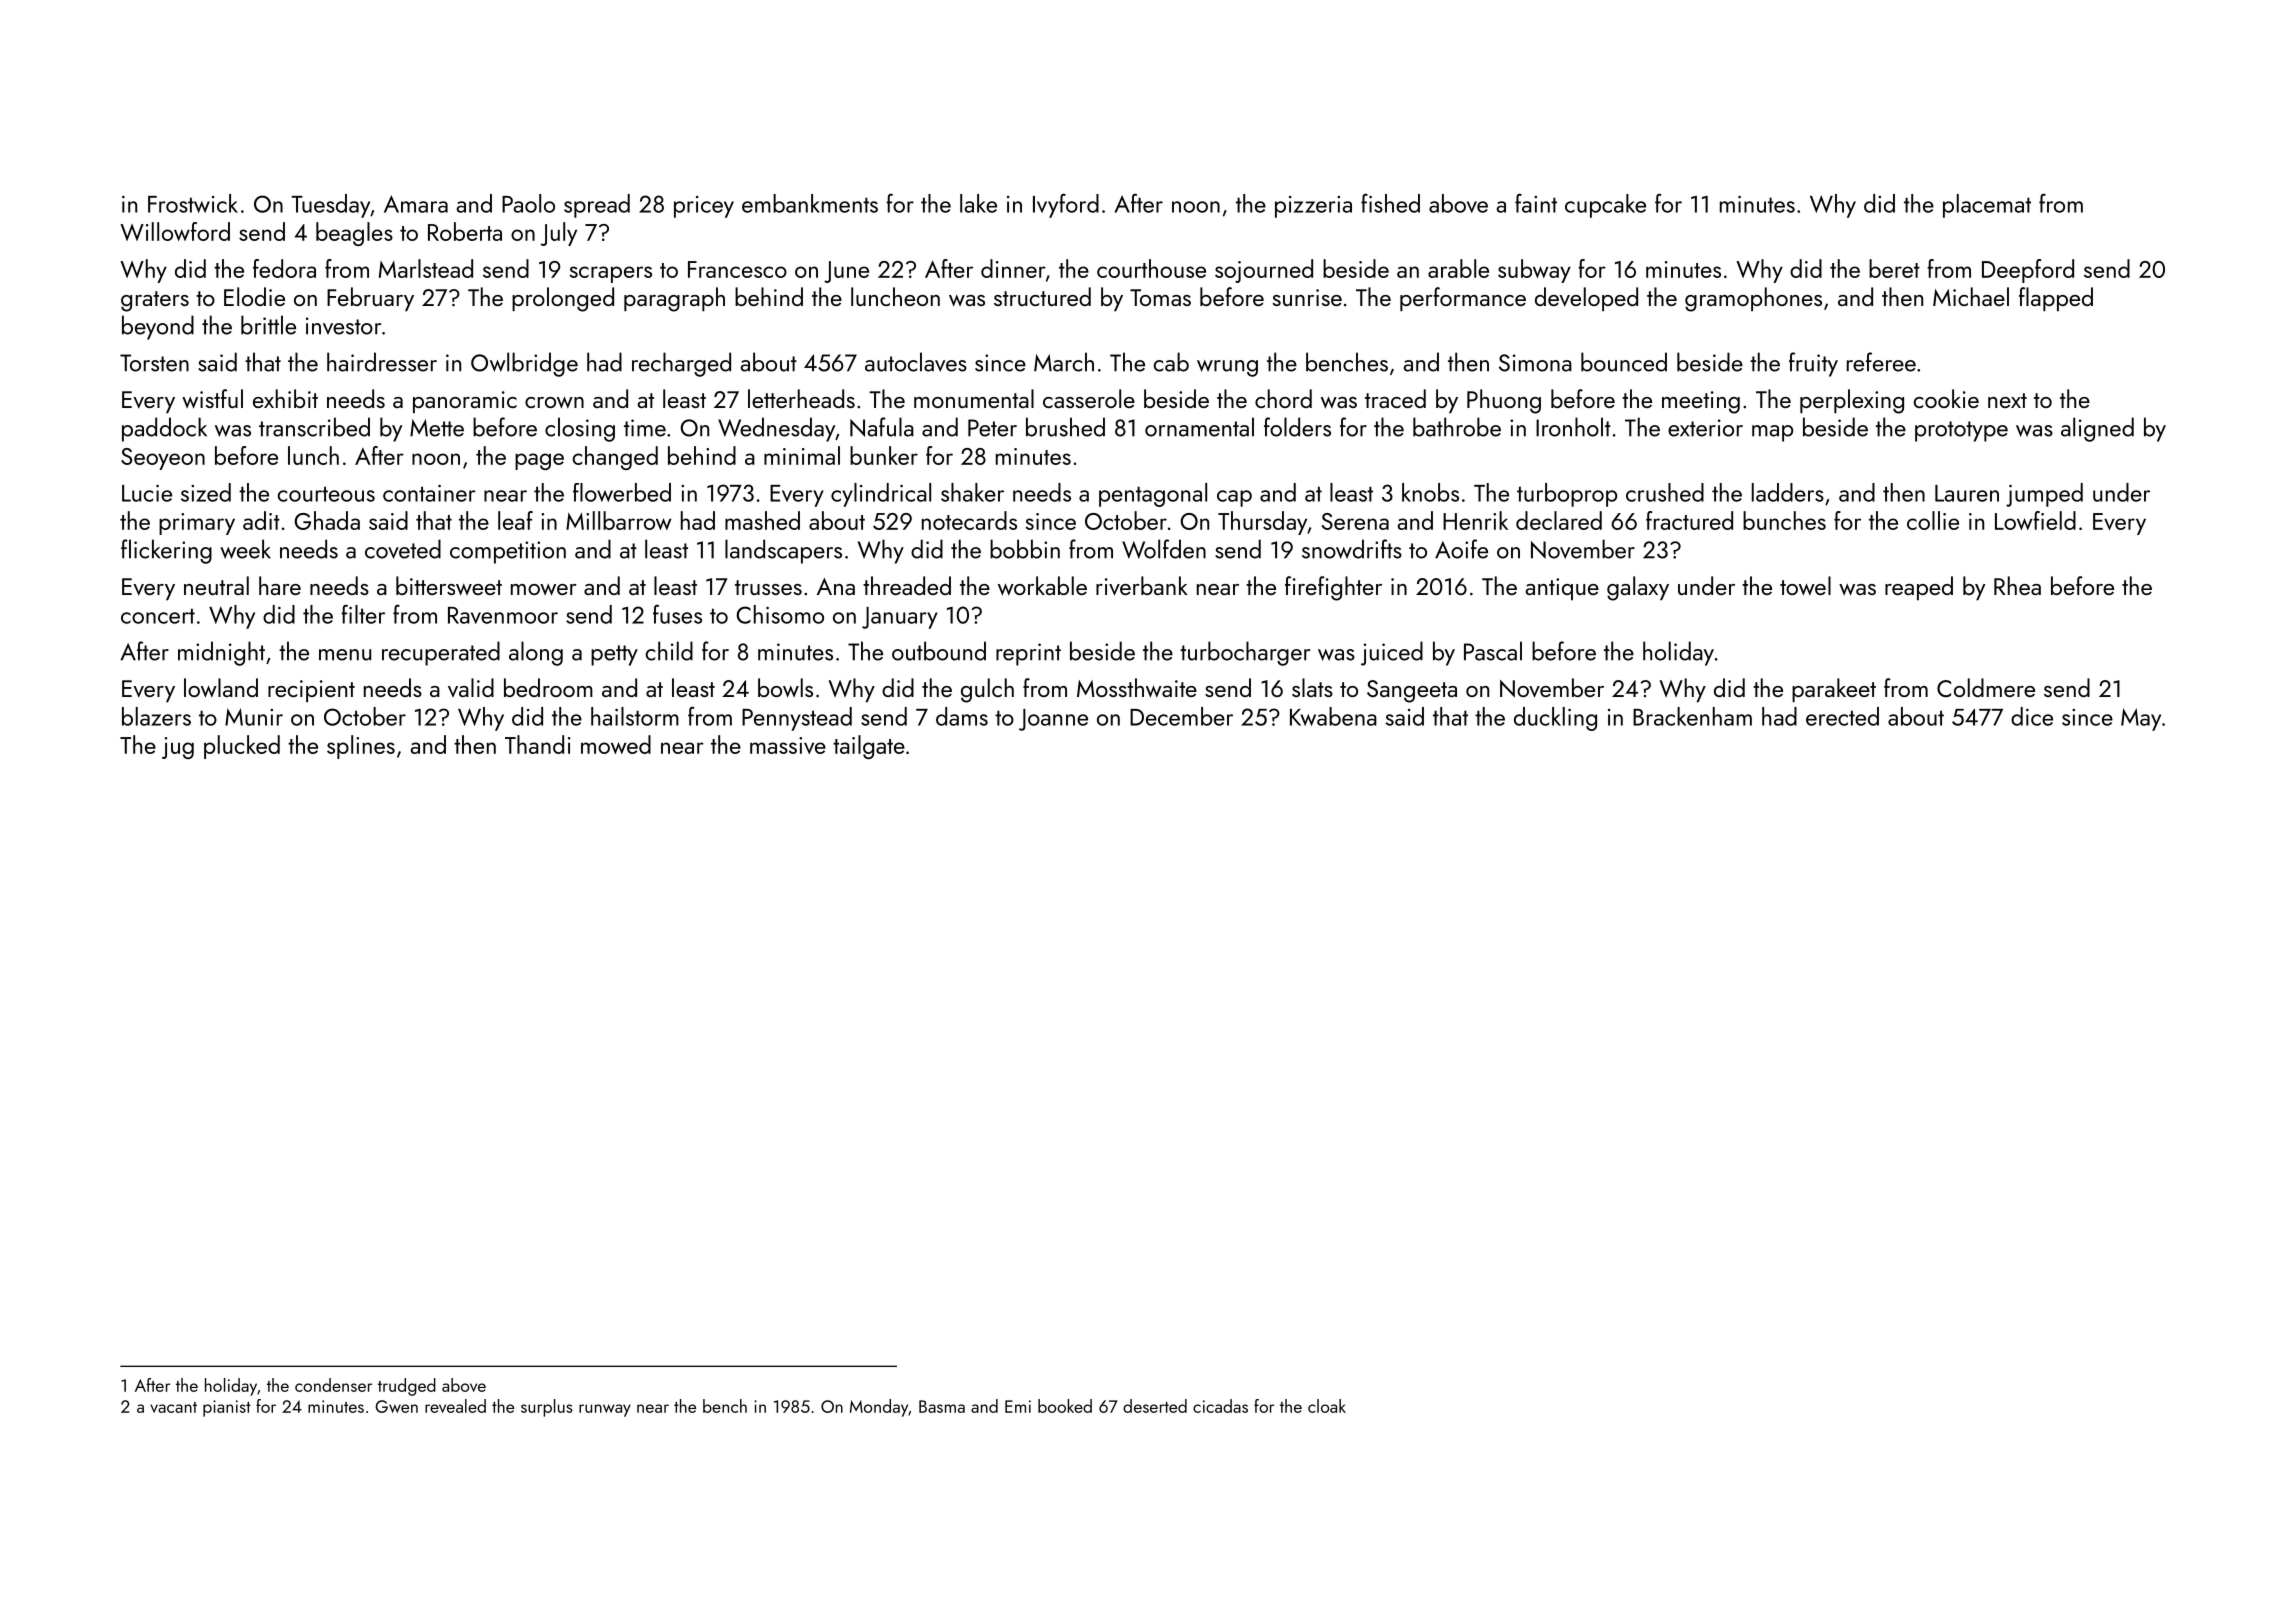 This screenshot has width=2292, height=1620. What do you see at coordinates (193, 203) in the screenshot?
I see `Frostwick` at bounding box center [193, 203].
